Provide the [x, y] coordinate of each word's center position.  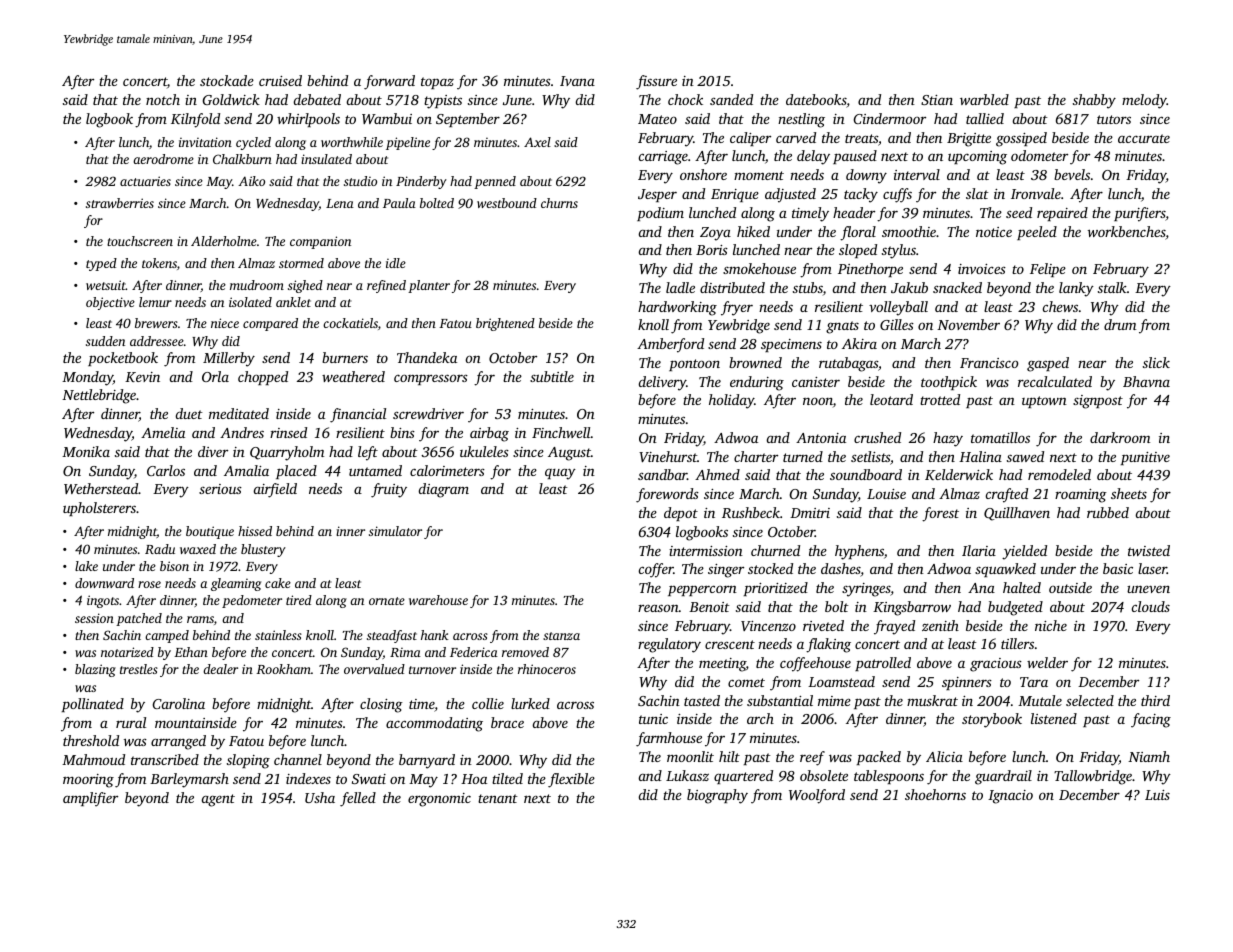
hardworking [677, 308]
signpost [1098, 402]
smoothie [909, 231]
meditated [239, 413]
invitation [205, 142]
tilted [507, 778]
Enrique [735, 195]
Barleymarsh [189, 780]
